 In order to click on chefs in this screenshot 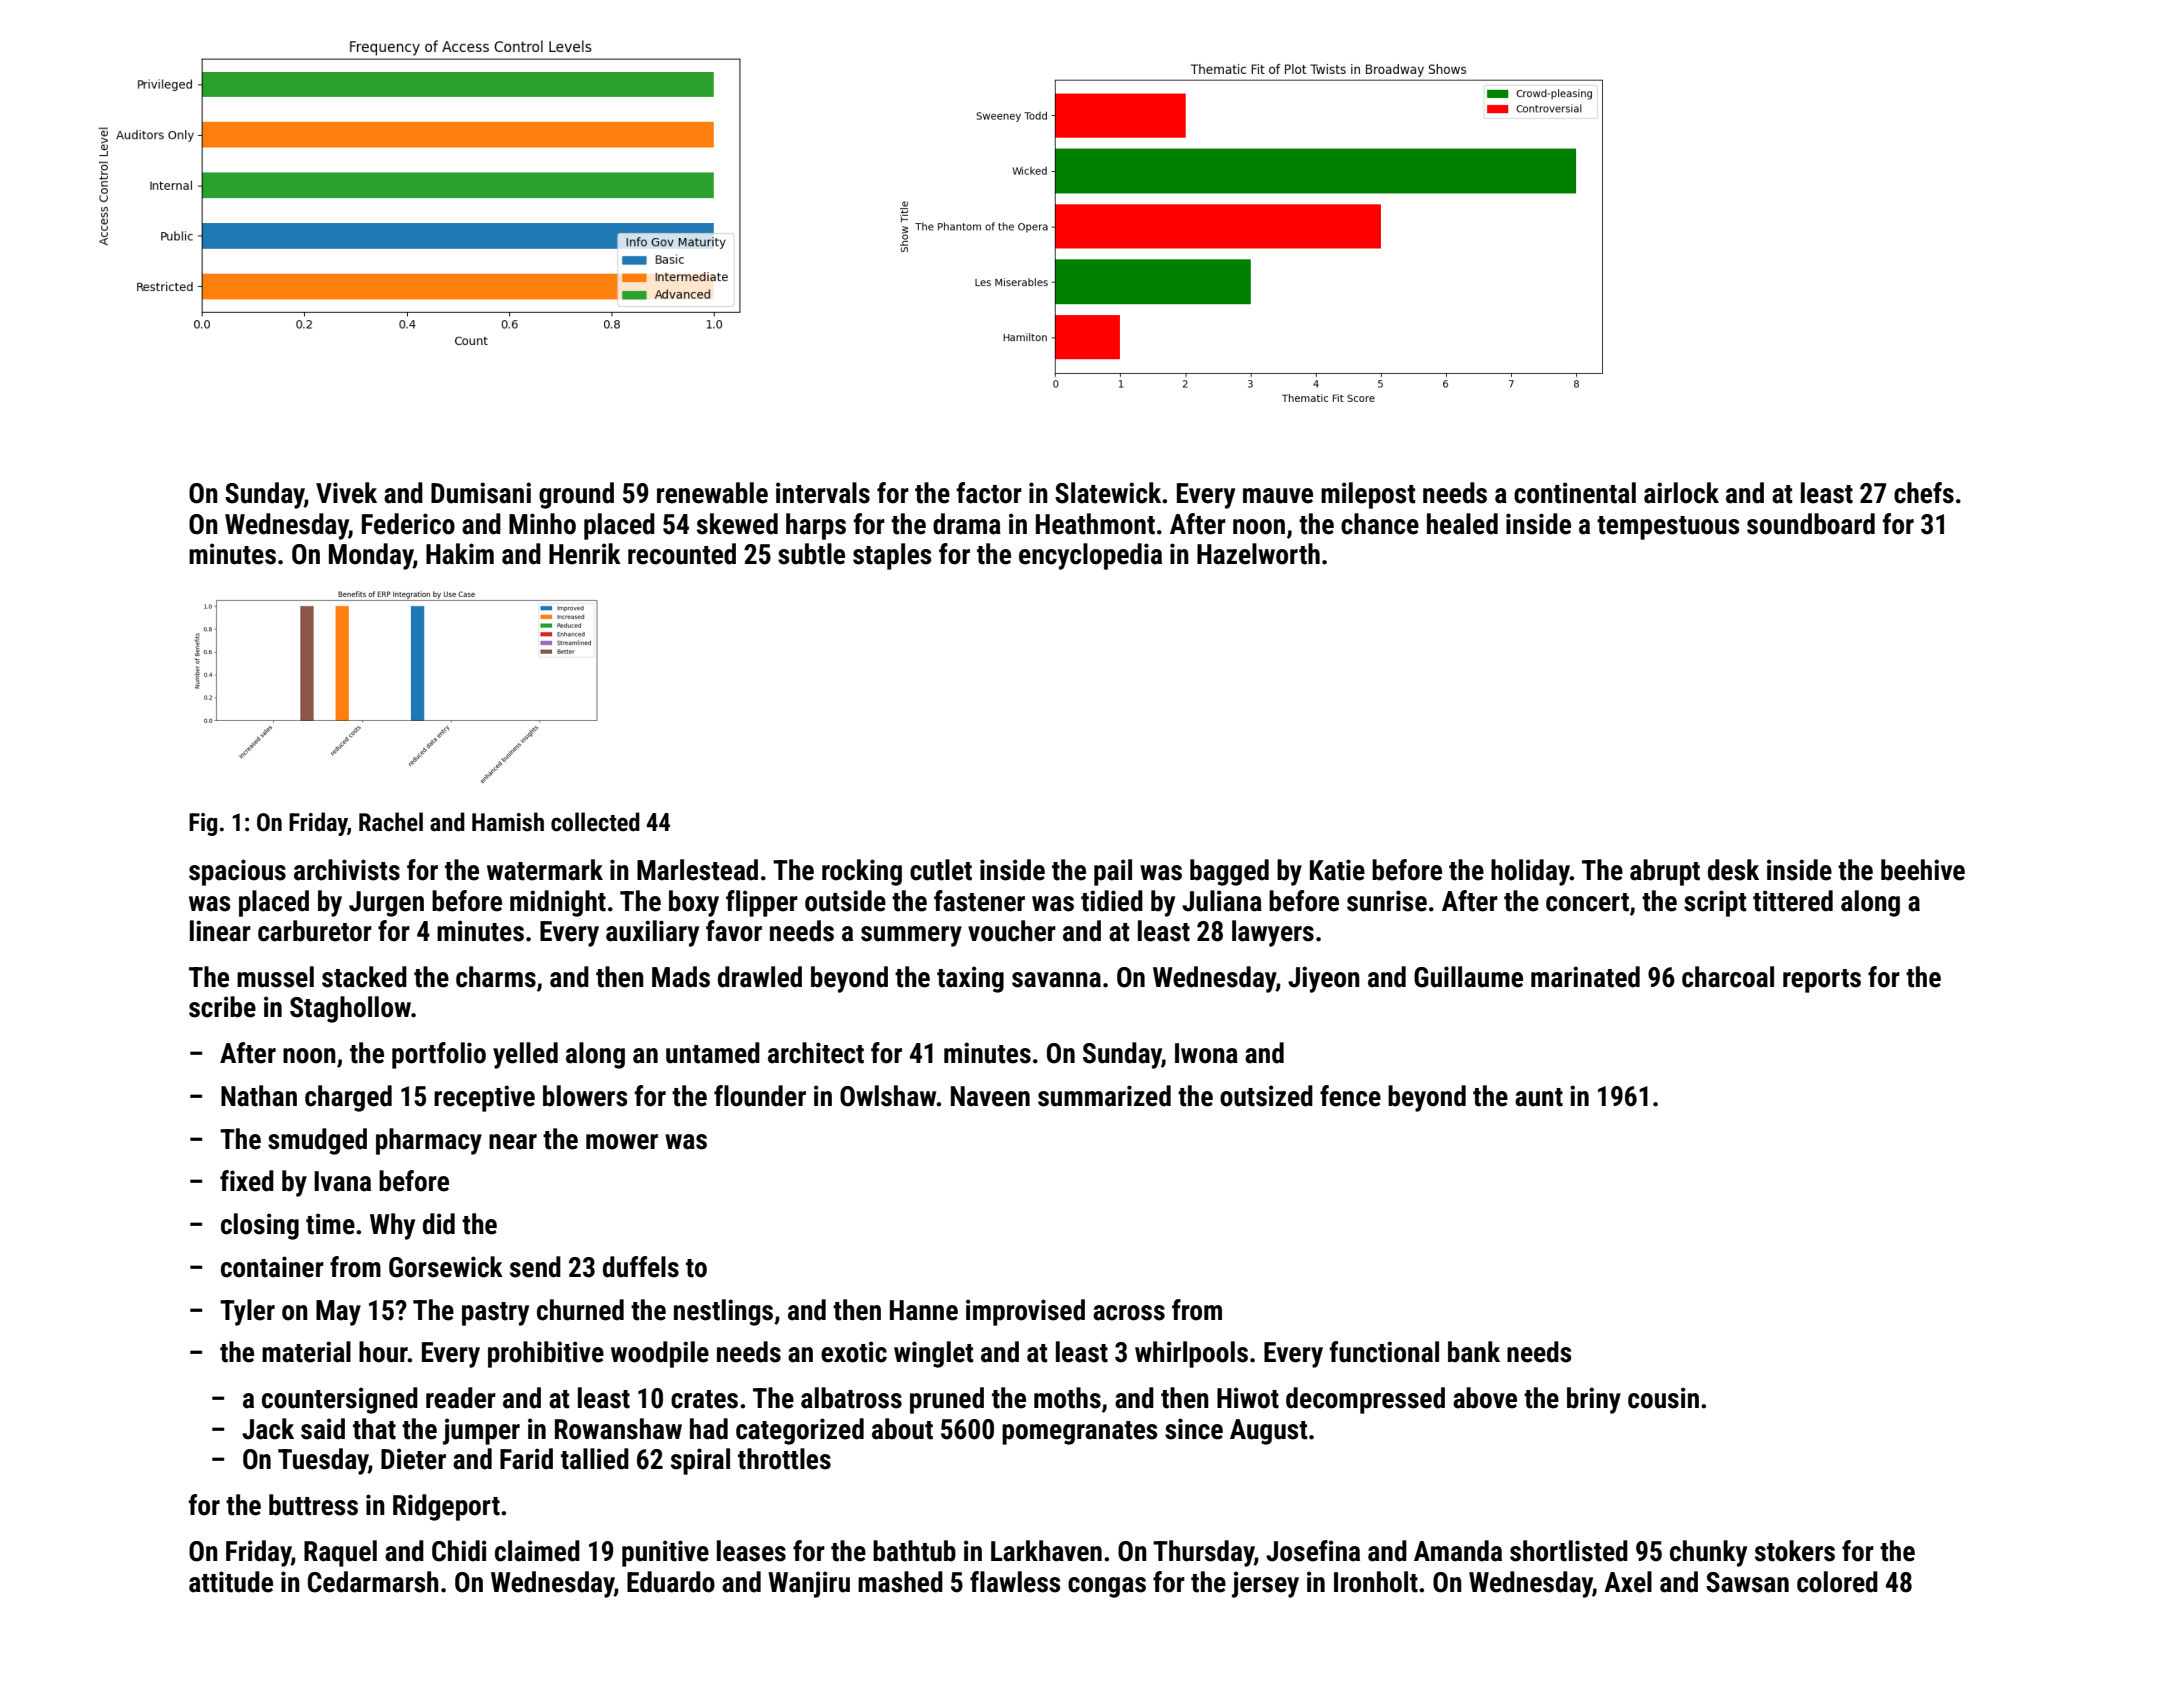, I will do `click(1924, 493)`.
